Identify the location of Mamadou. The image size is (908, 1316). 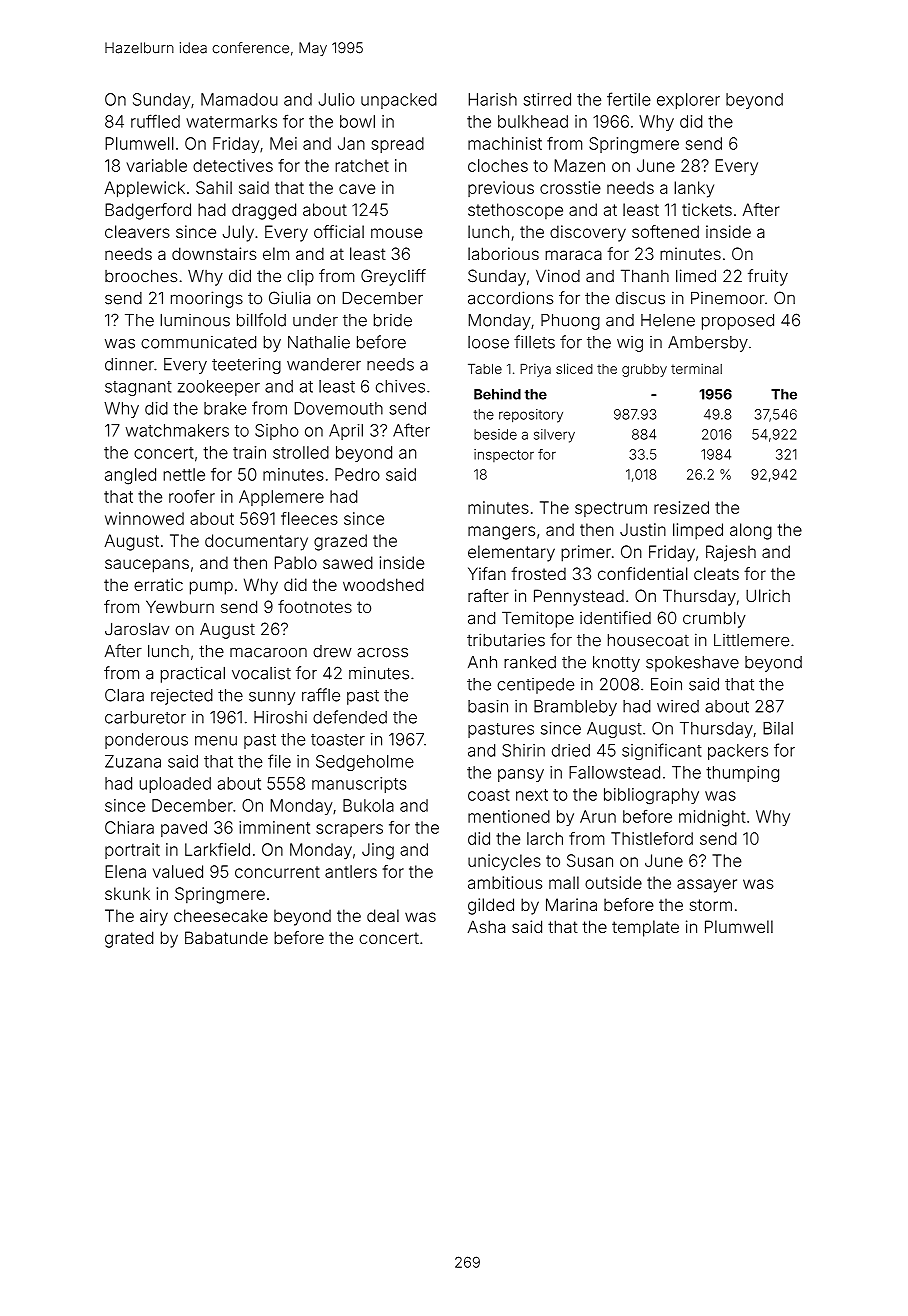
(239, 99).
